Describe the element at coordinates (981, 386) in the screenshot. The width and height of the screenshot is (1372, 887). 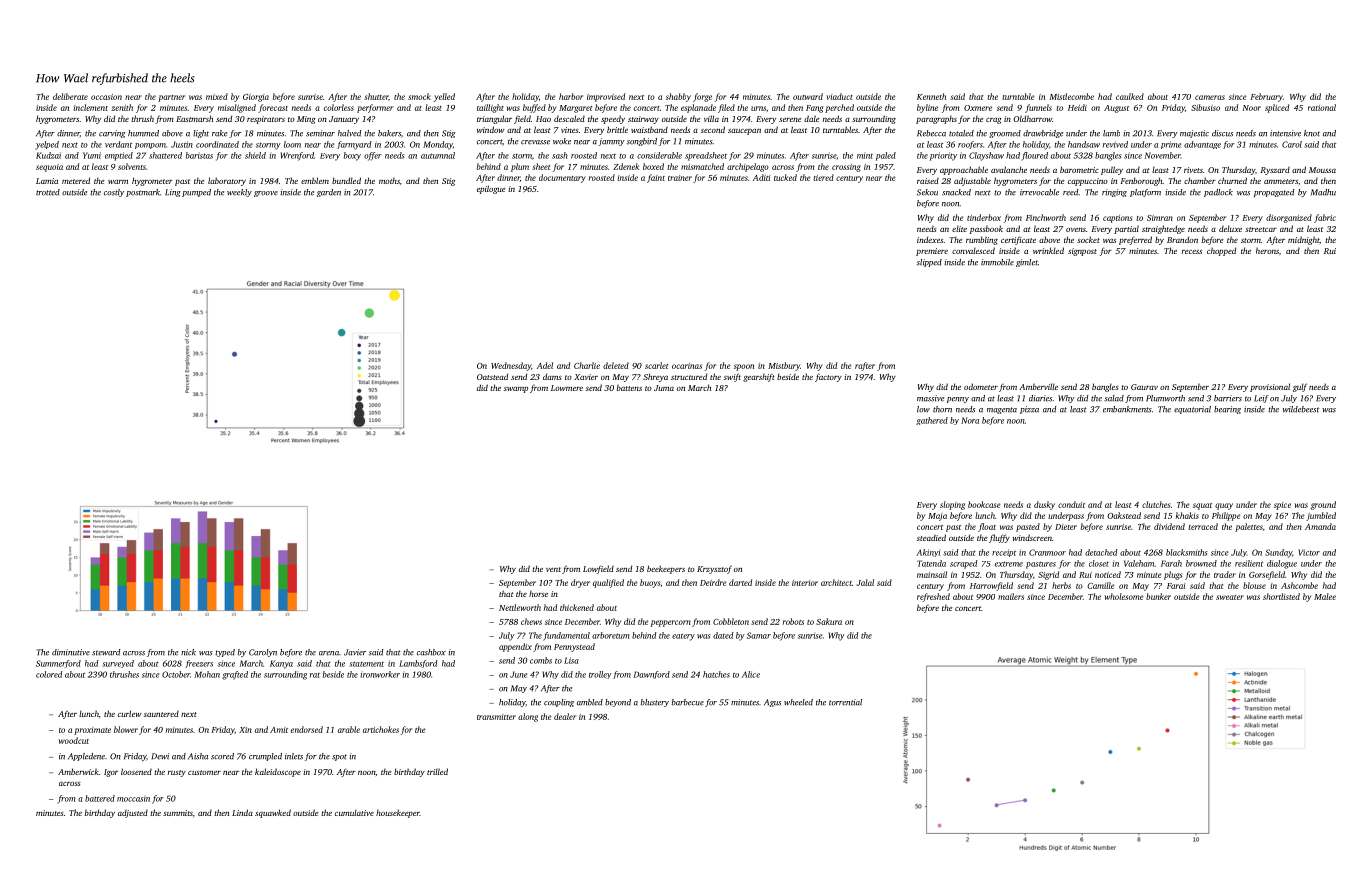
I see `odometer` at that location.
